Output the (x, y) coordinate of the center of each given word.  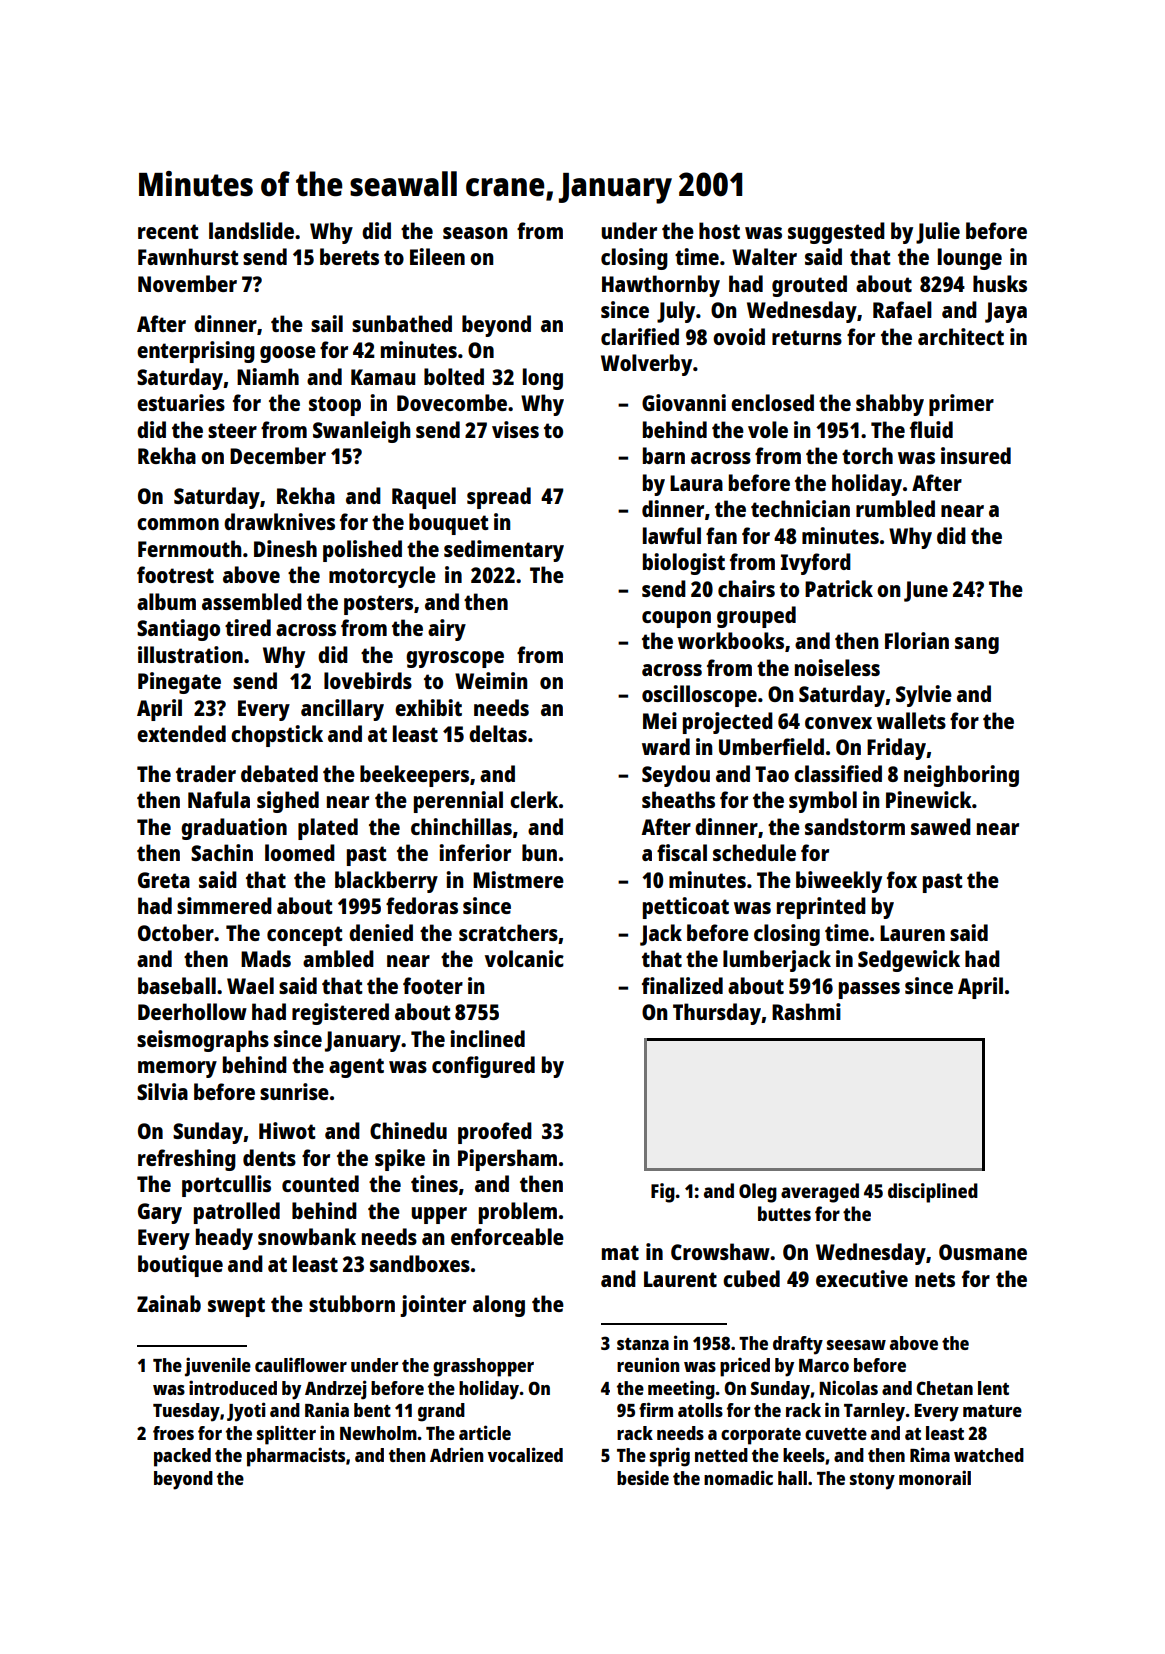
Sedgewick (909, 961)
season (475, 233)
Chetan (944, 1388)
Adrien (456, 1454)
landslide (251, 230)
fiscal (682, 852)
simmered (224, 905)
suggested (836, 233)
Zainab (169, 1303)
